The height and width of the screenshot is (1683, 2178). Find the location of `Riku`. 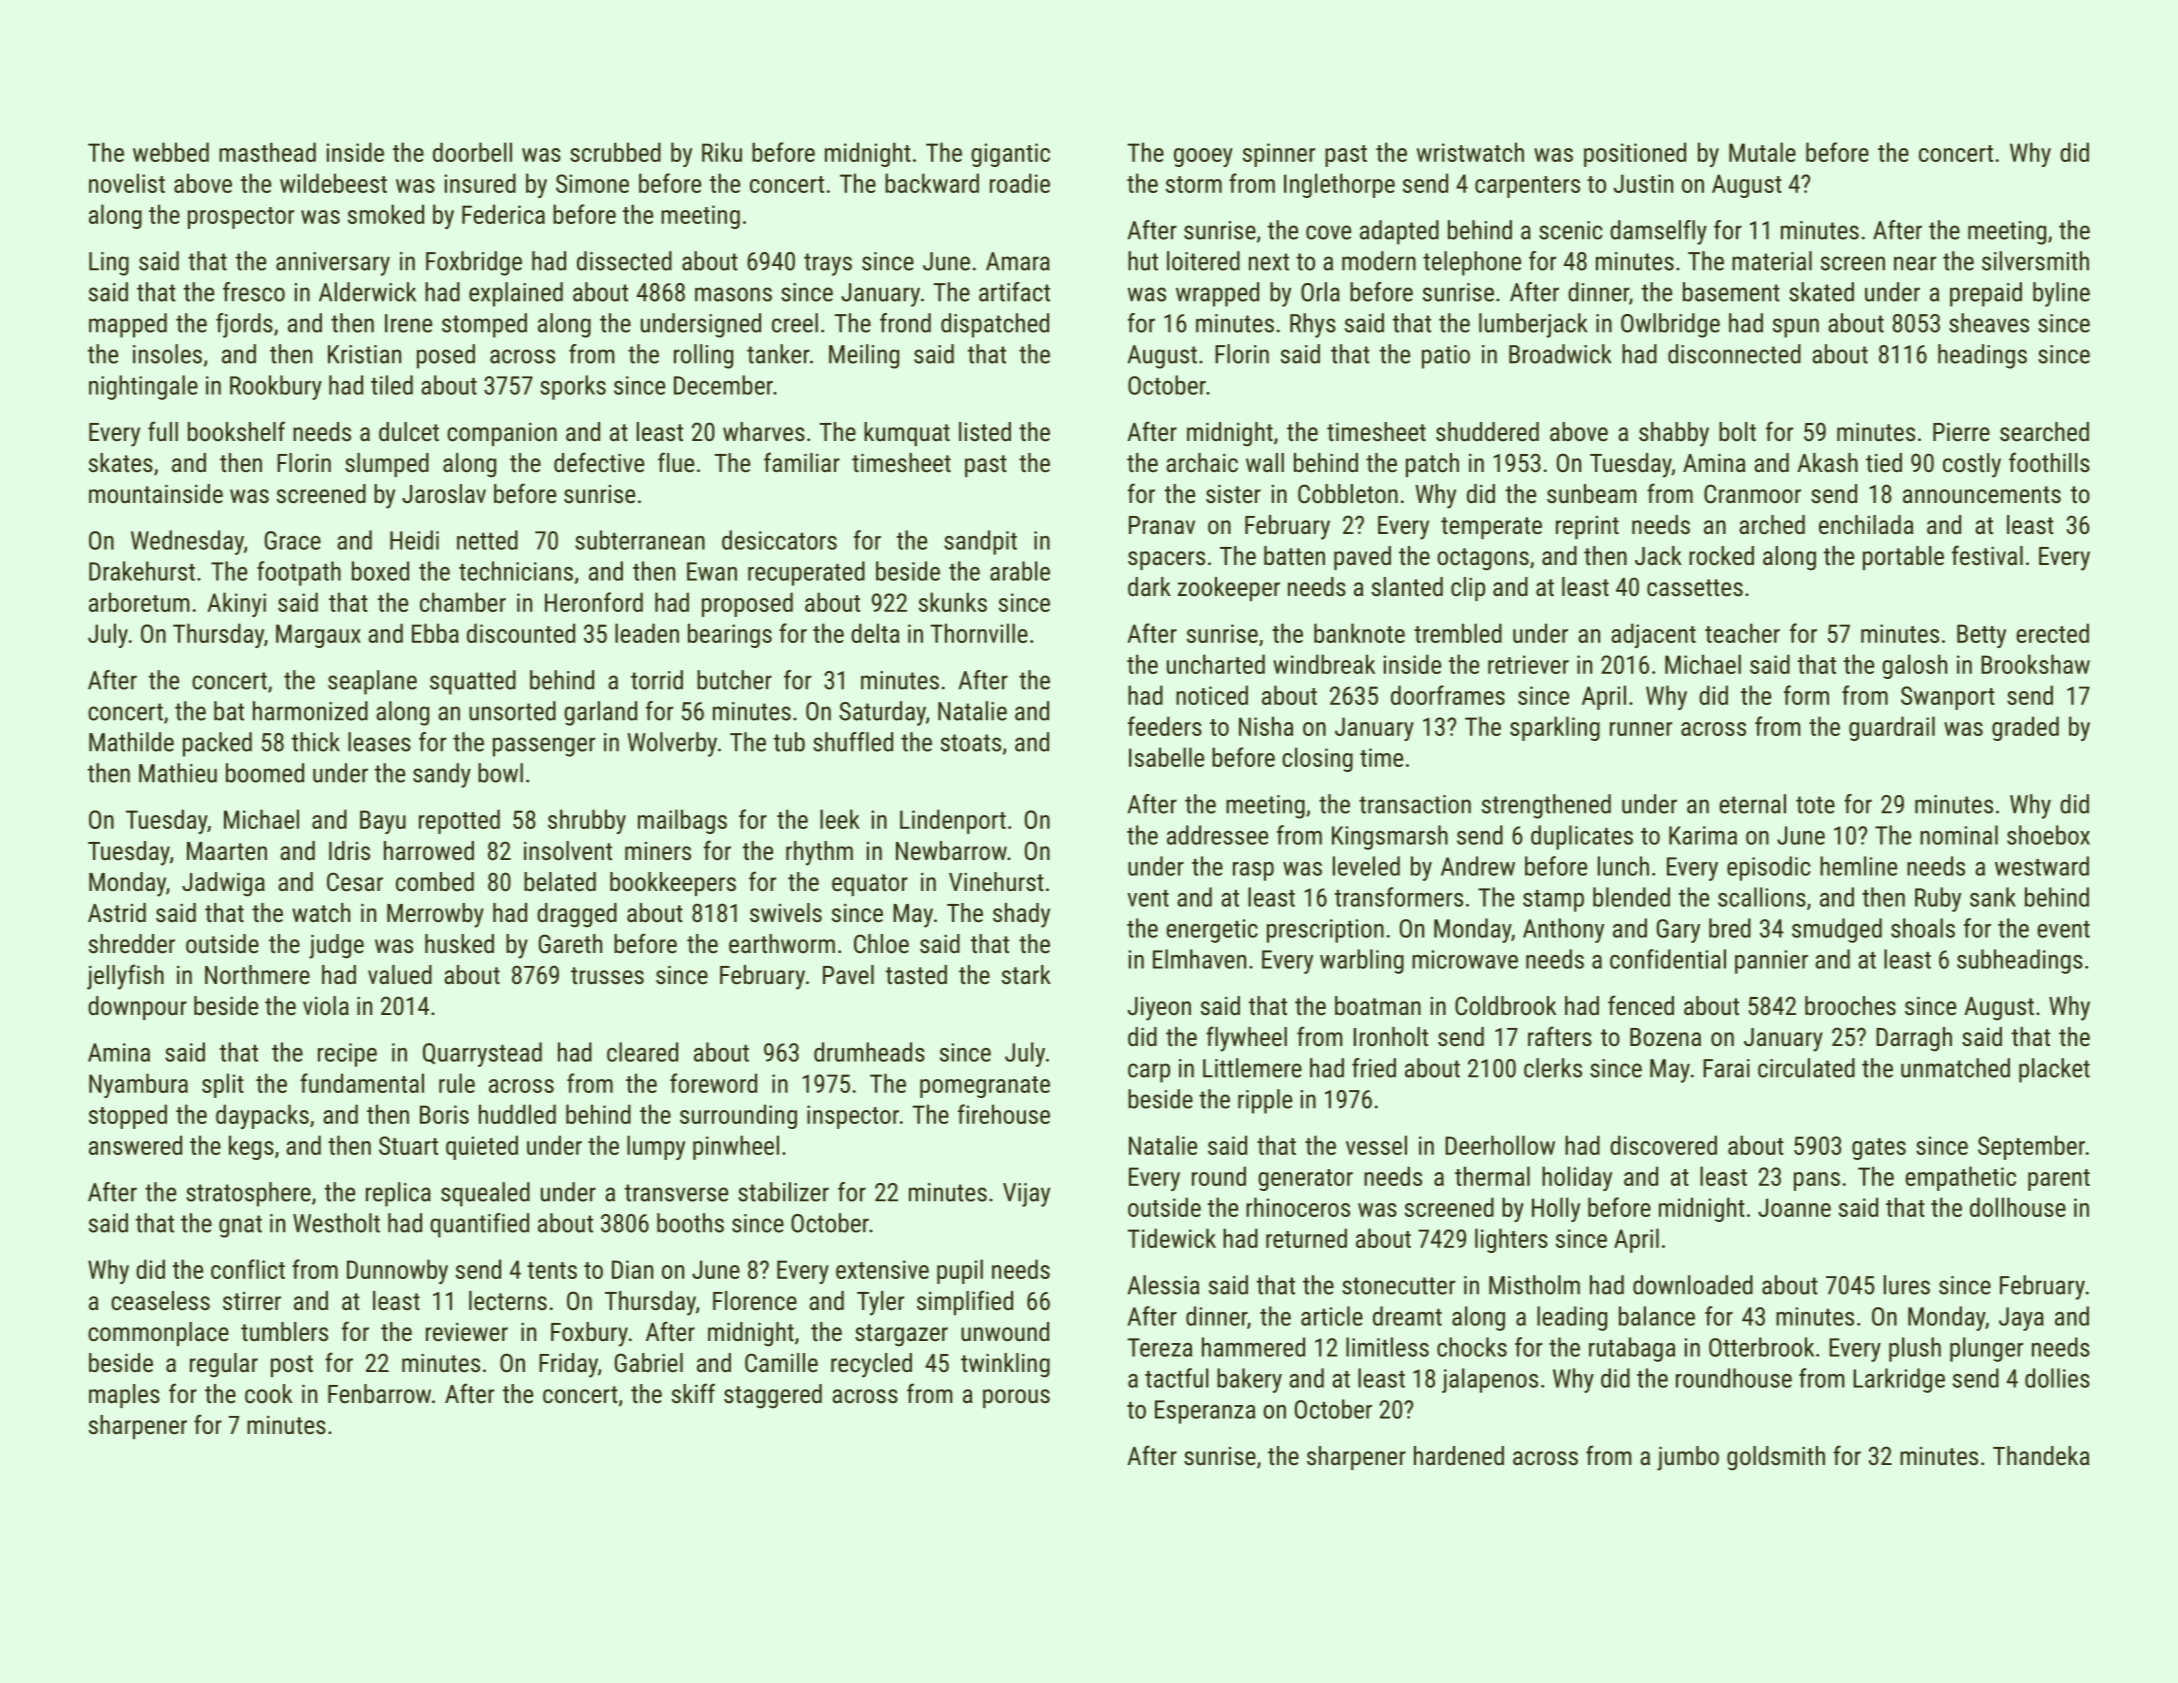

Riku is located at coordinates (722, 152).
